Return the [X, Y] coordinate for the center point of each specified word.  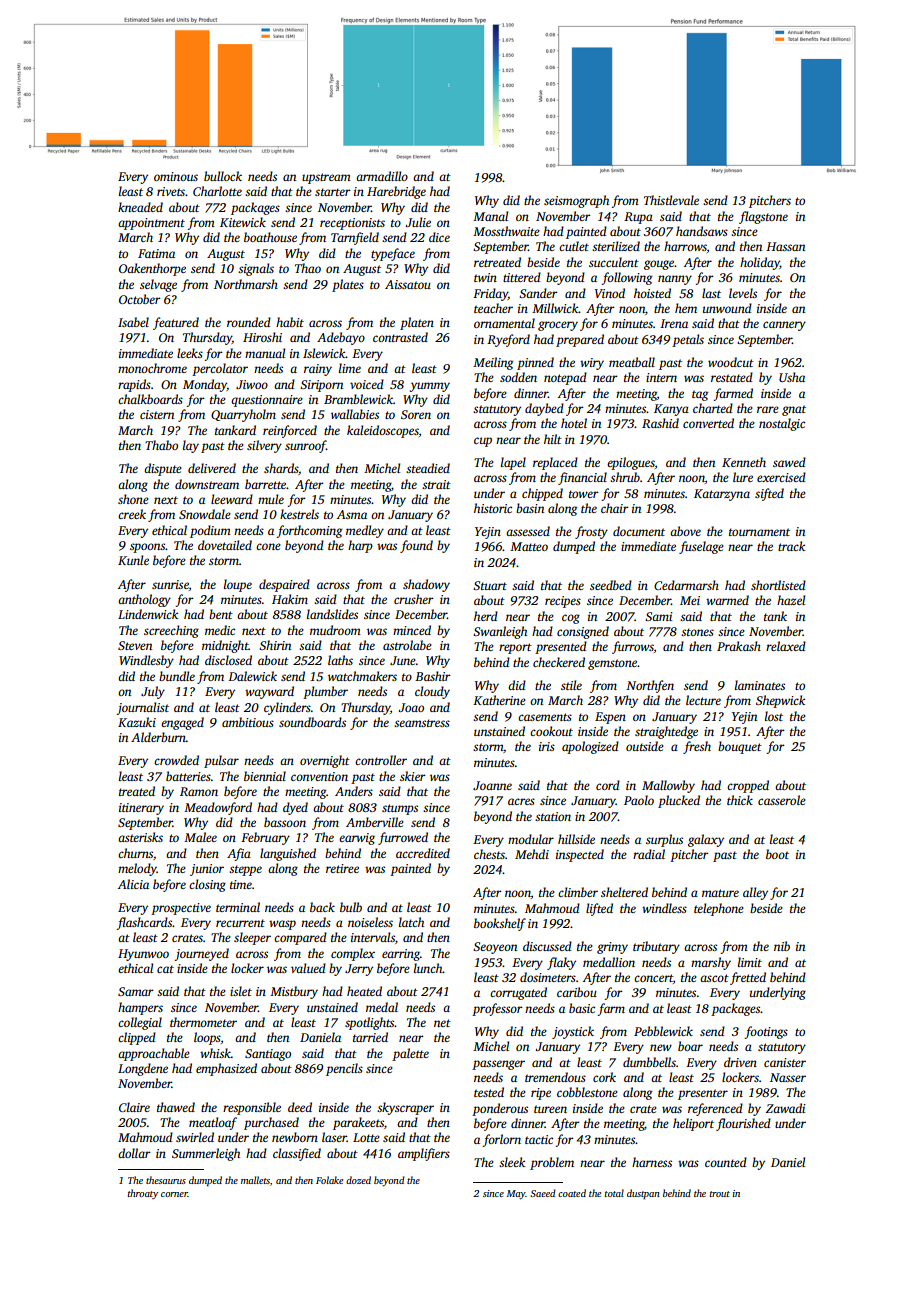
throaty [143, 1194]
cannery [784, 326]
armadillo [382, 176]
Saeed [543, 1193]
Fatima [156, 253]
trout [720, 1194]
